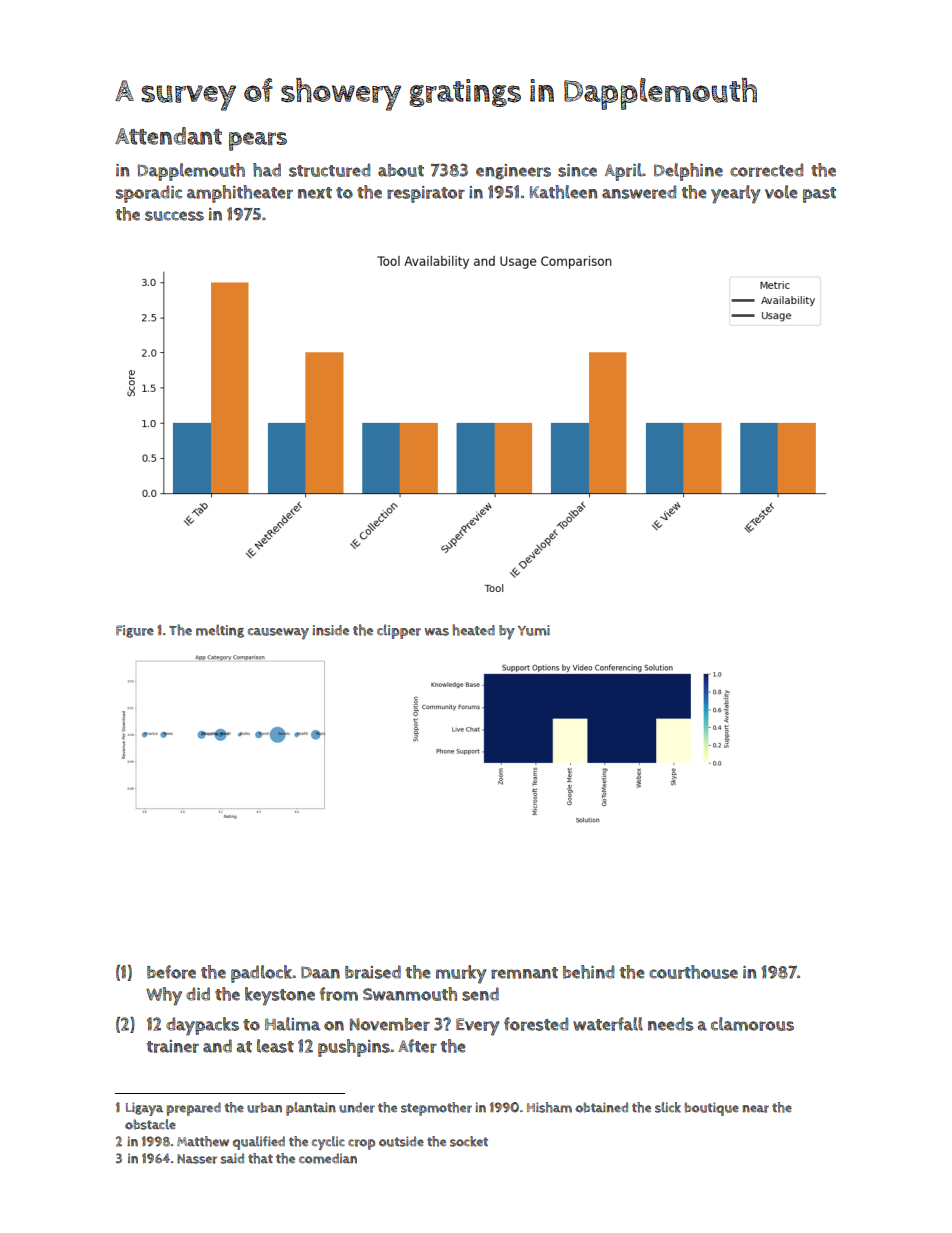 This screenshot has width=952, height=1233. What do you see at coordinates (173, 1046) in the screenshot?
I see `trainer` at bounding box center [173, 1046].
